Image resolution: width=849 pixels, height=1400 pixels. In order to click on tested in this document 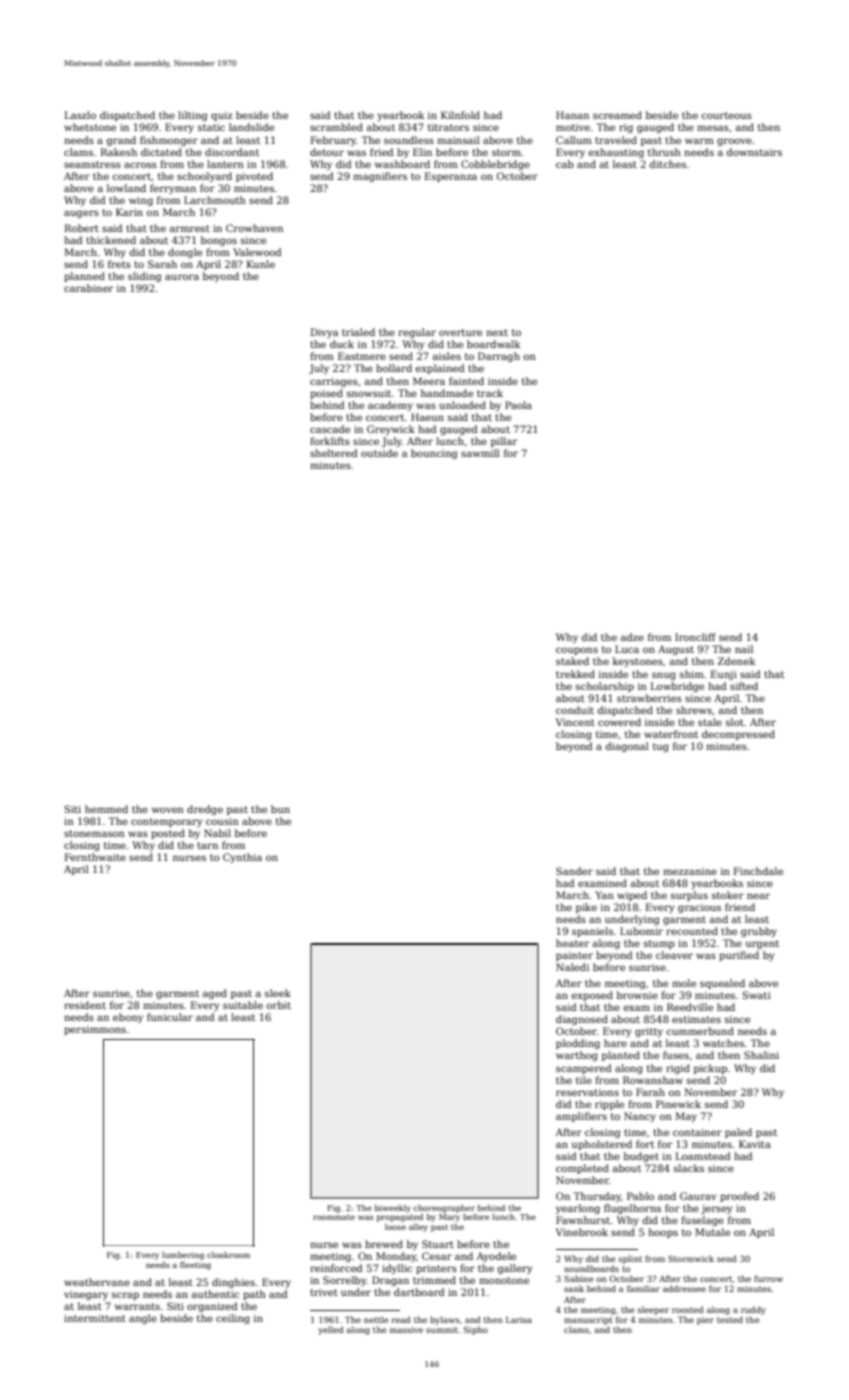, I will do `click(730, 1319)`.
